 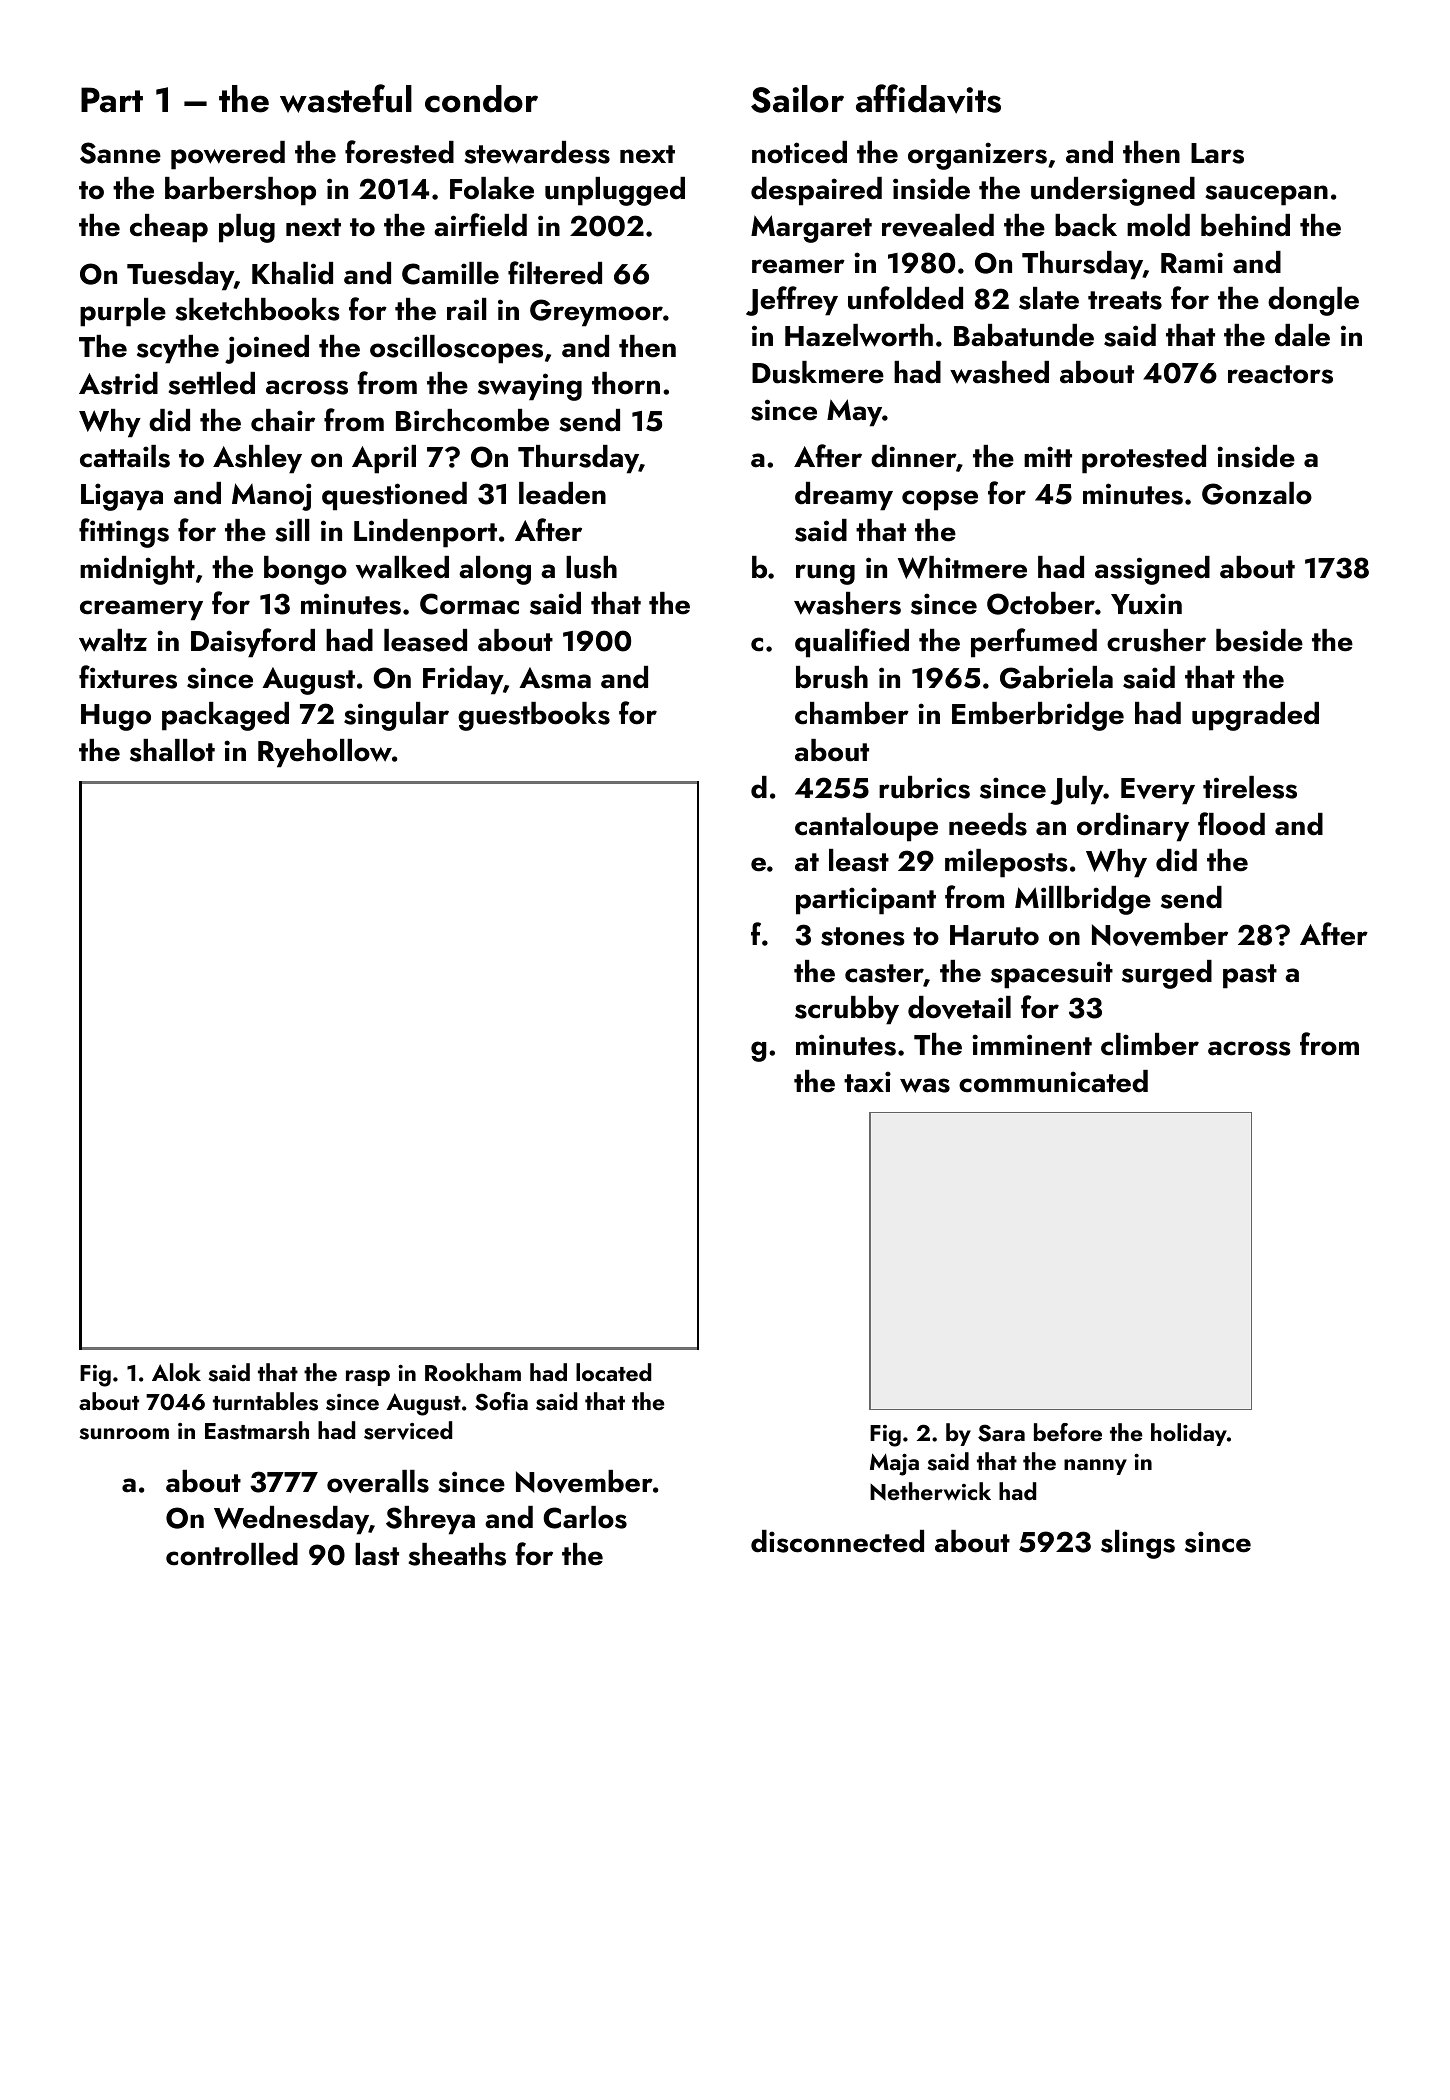 What do you see at coordinates (924, 787) in the screenshot?
I see `rubrics` at bounding box center [924, 787].
